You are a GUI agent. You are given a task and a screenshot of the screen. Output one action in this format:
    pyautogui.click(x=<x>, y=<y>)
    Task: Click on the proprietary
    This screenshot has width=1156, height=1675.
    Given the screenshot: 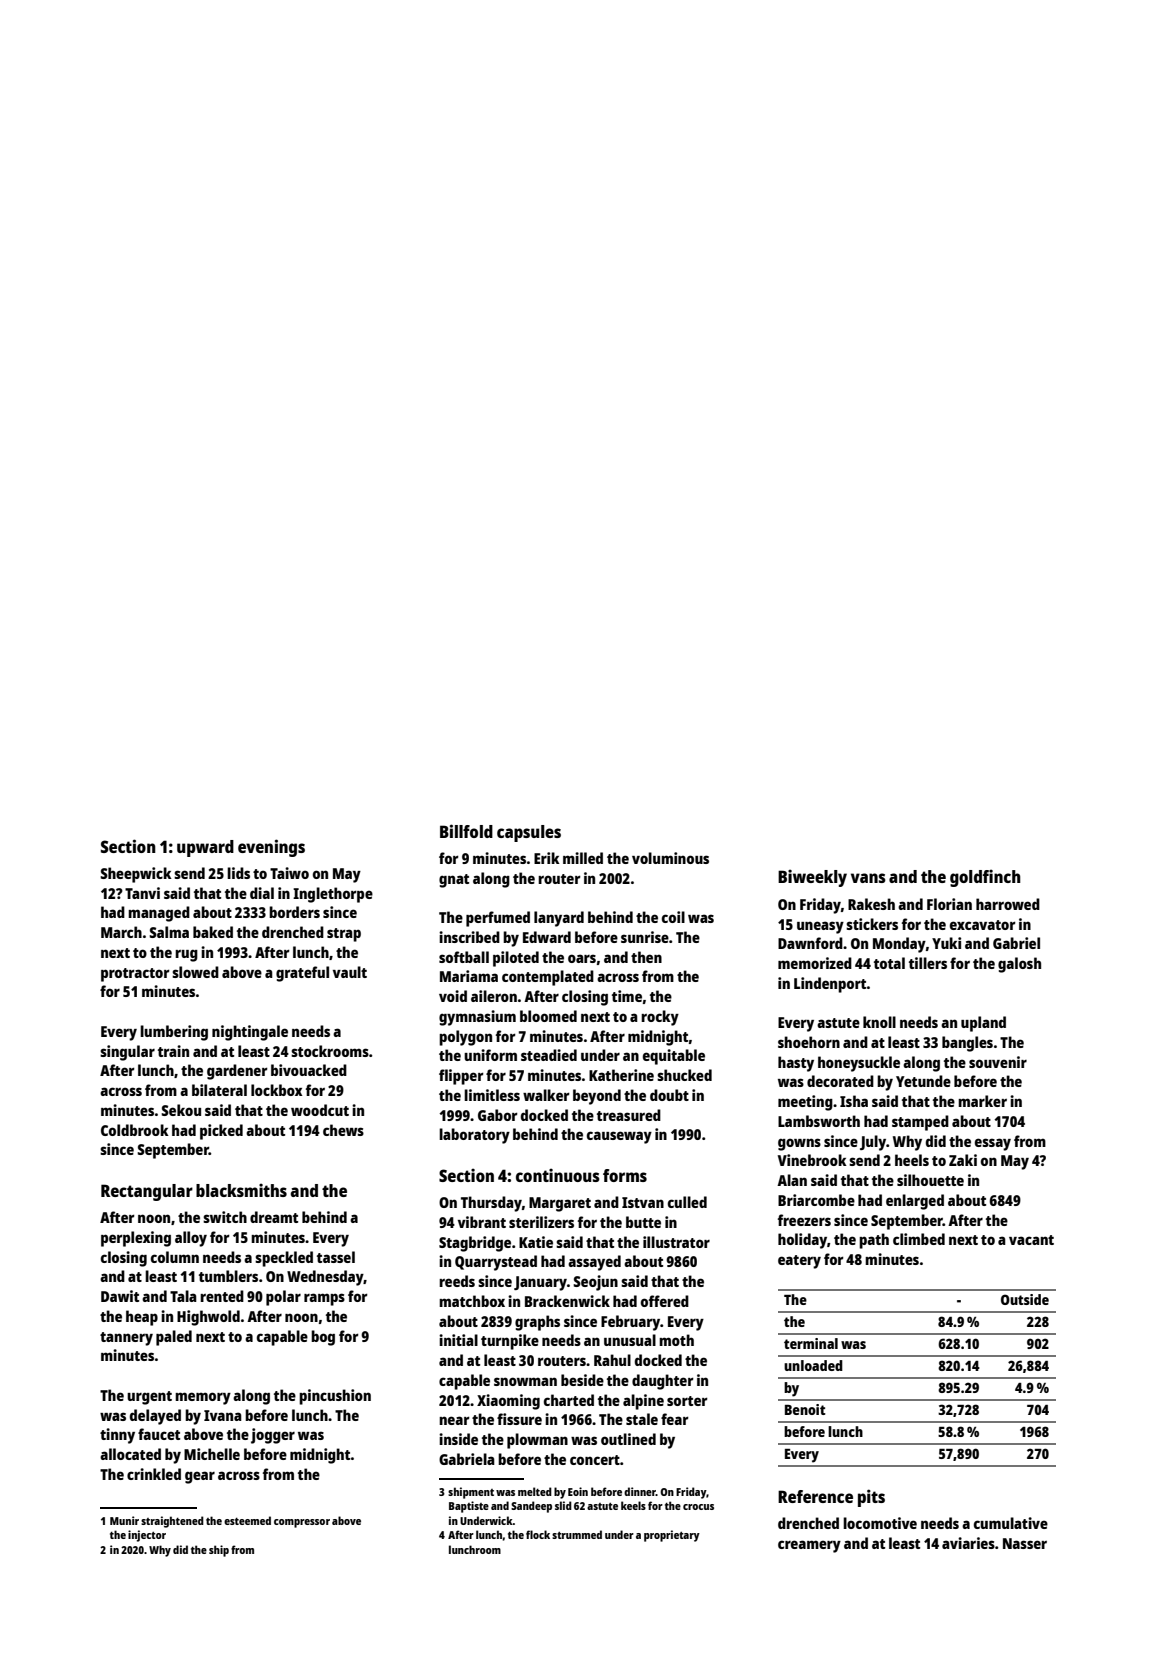 What is the action you would take?
    pyautogui.click(x=672, y=1536)
